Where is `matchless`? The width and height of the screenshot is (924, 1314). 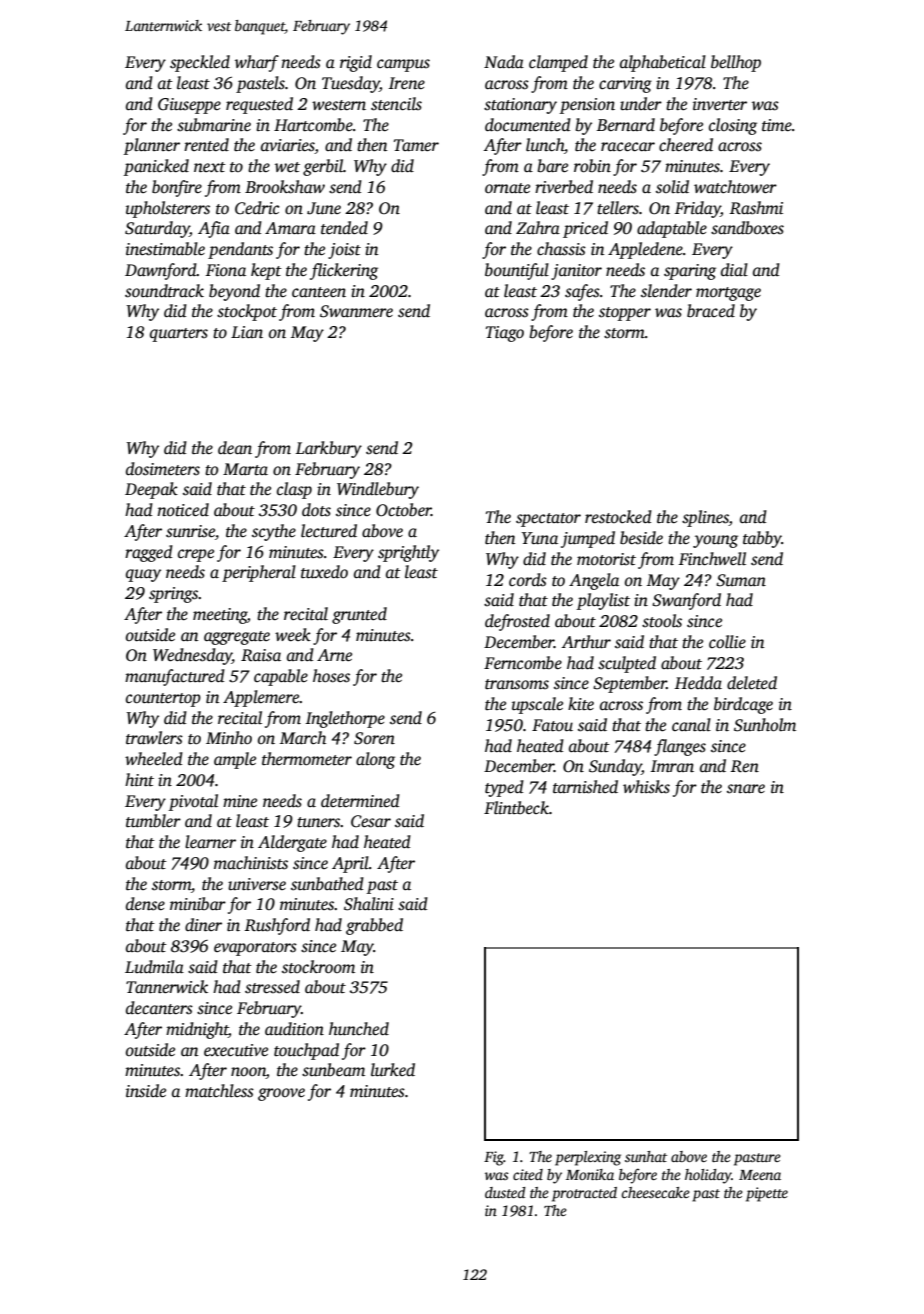 matchless is located at coordinates (219, 1091).
